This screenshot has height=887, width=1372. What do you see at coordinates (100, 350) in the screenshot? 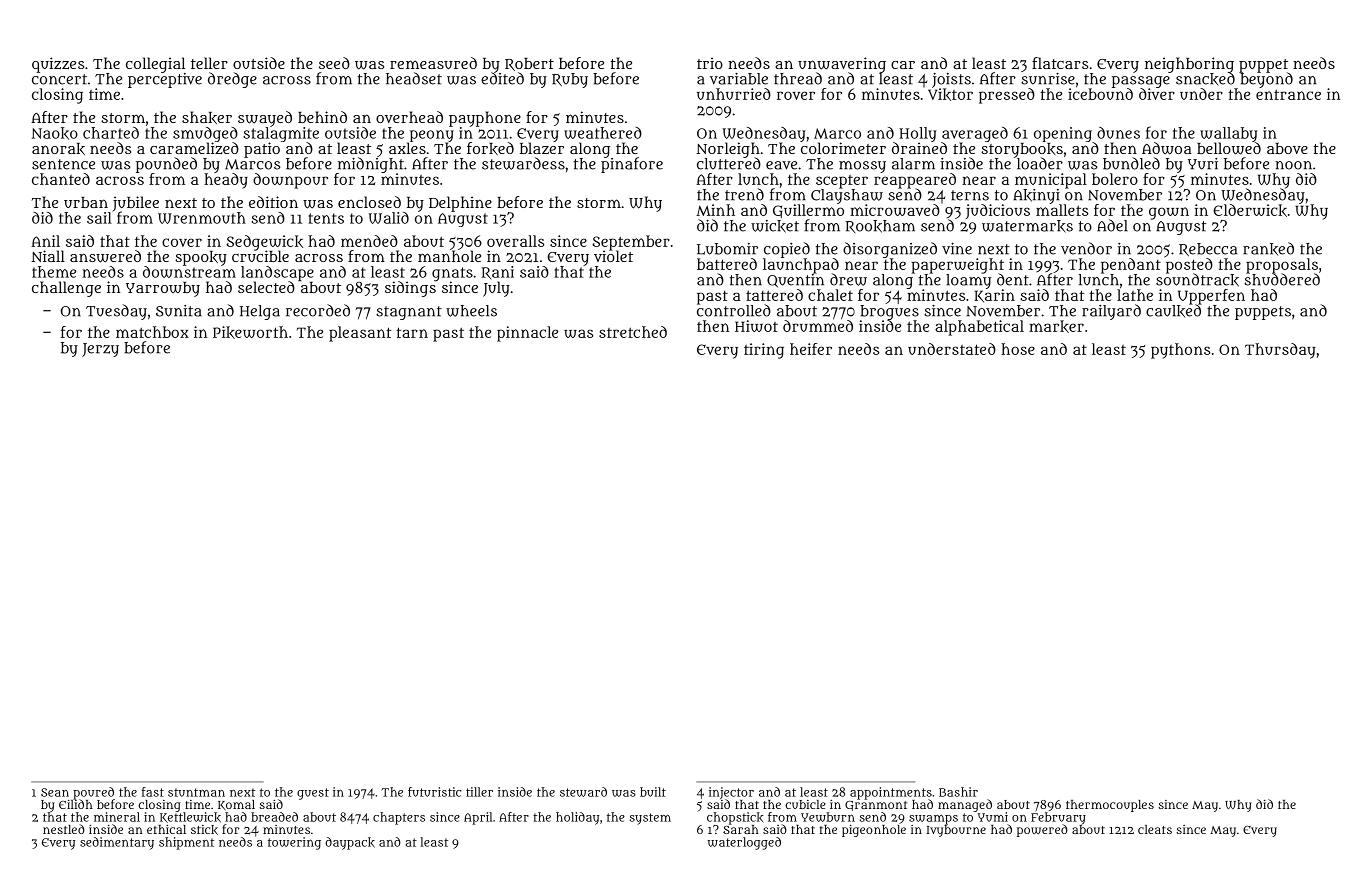
I see `Jerzy` at bounding box center [100, 350].
